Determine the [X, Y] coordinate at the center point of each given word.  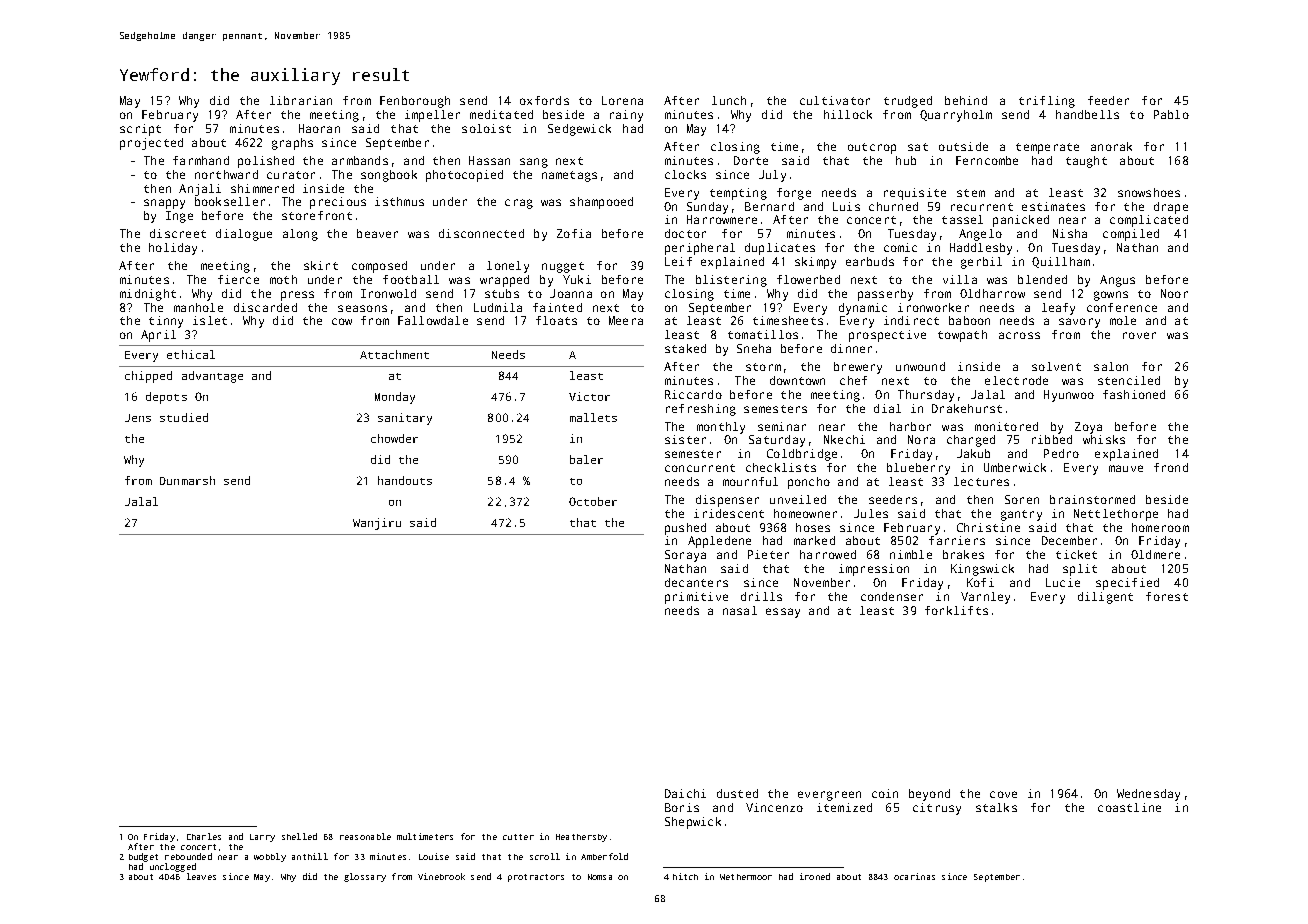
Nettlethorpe [1116, 515]
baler [586, 459]
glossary [365, 877]
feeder [1108, 100]
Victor [589, 396]
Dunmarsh [187, 480]
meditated [501, 114]
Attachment [394, 354]
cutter [518, 837]
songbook [389, 176]
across [1019, 335]
